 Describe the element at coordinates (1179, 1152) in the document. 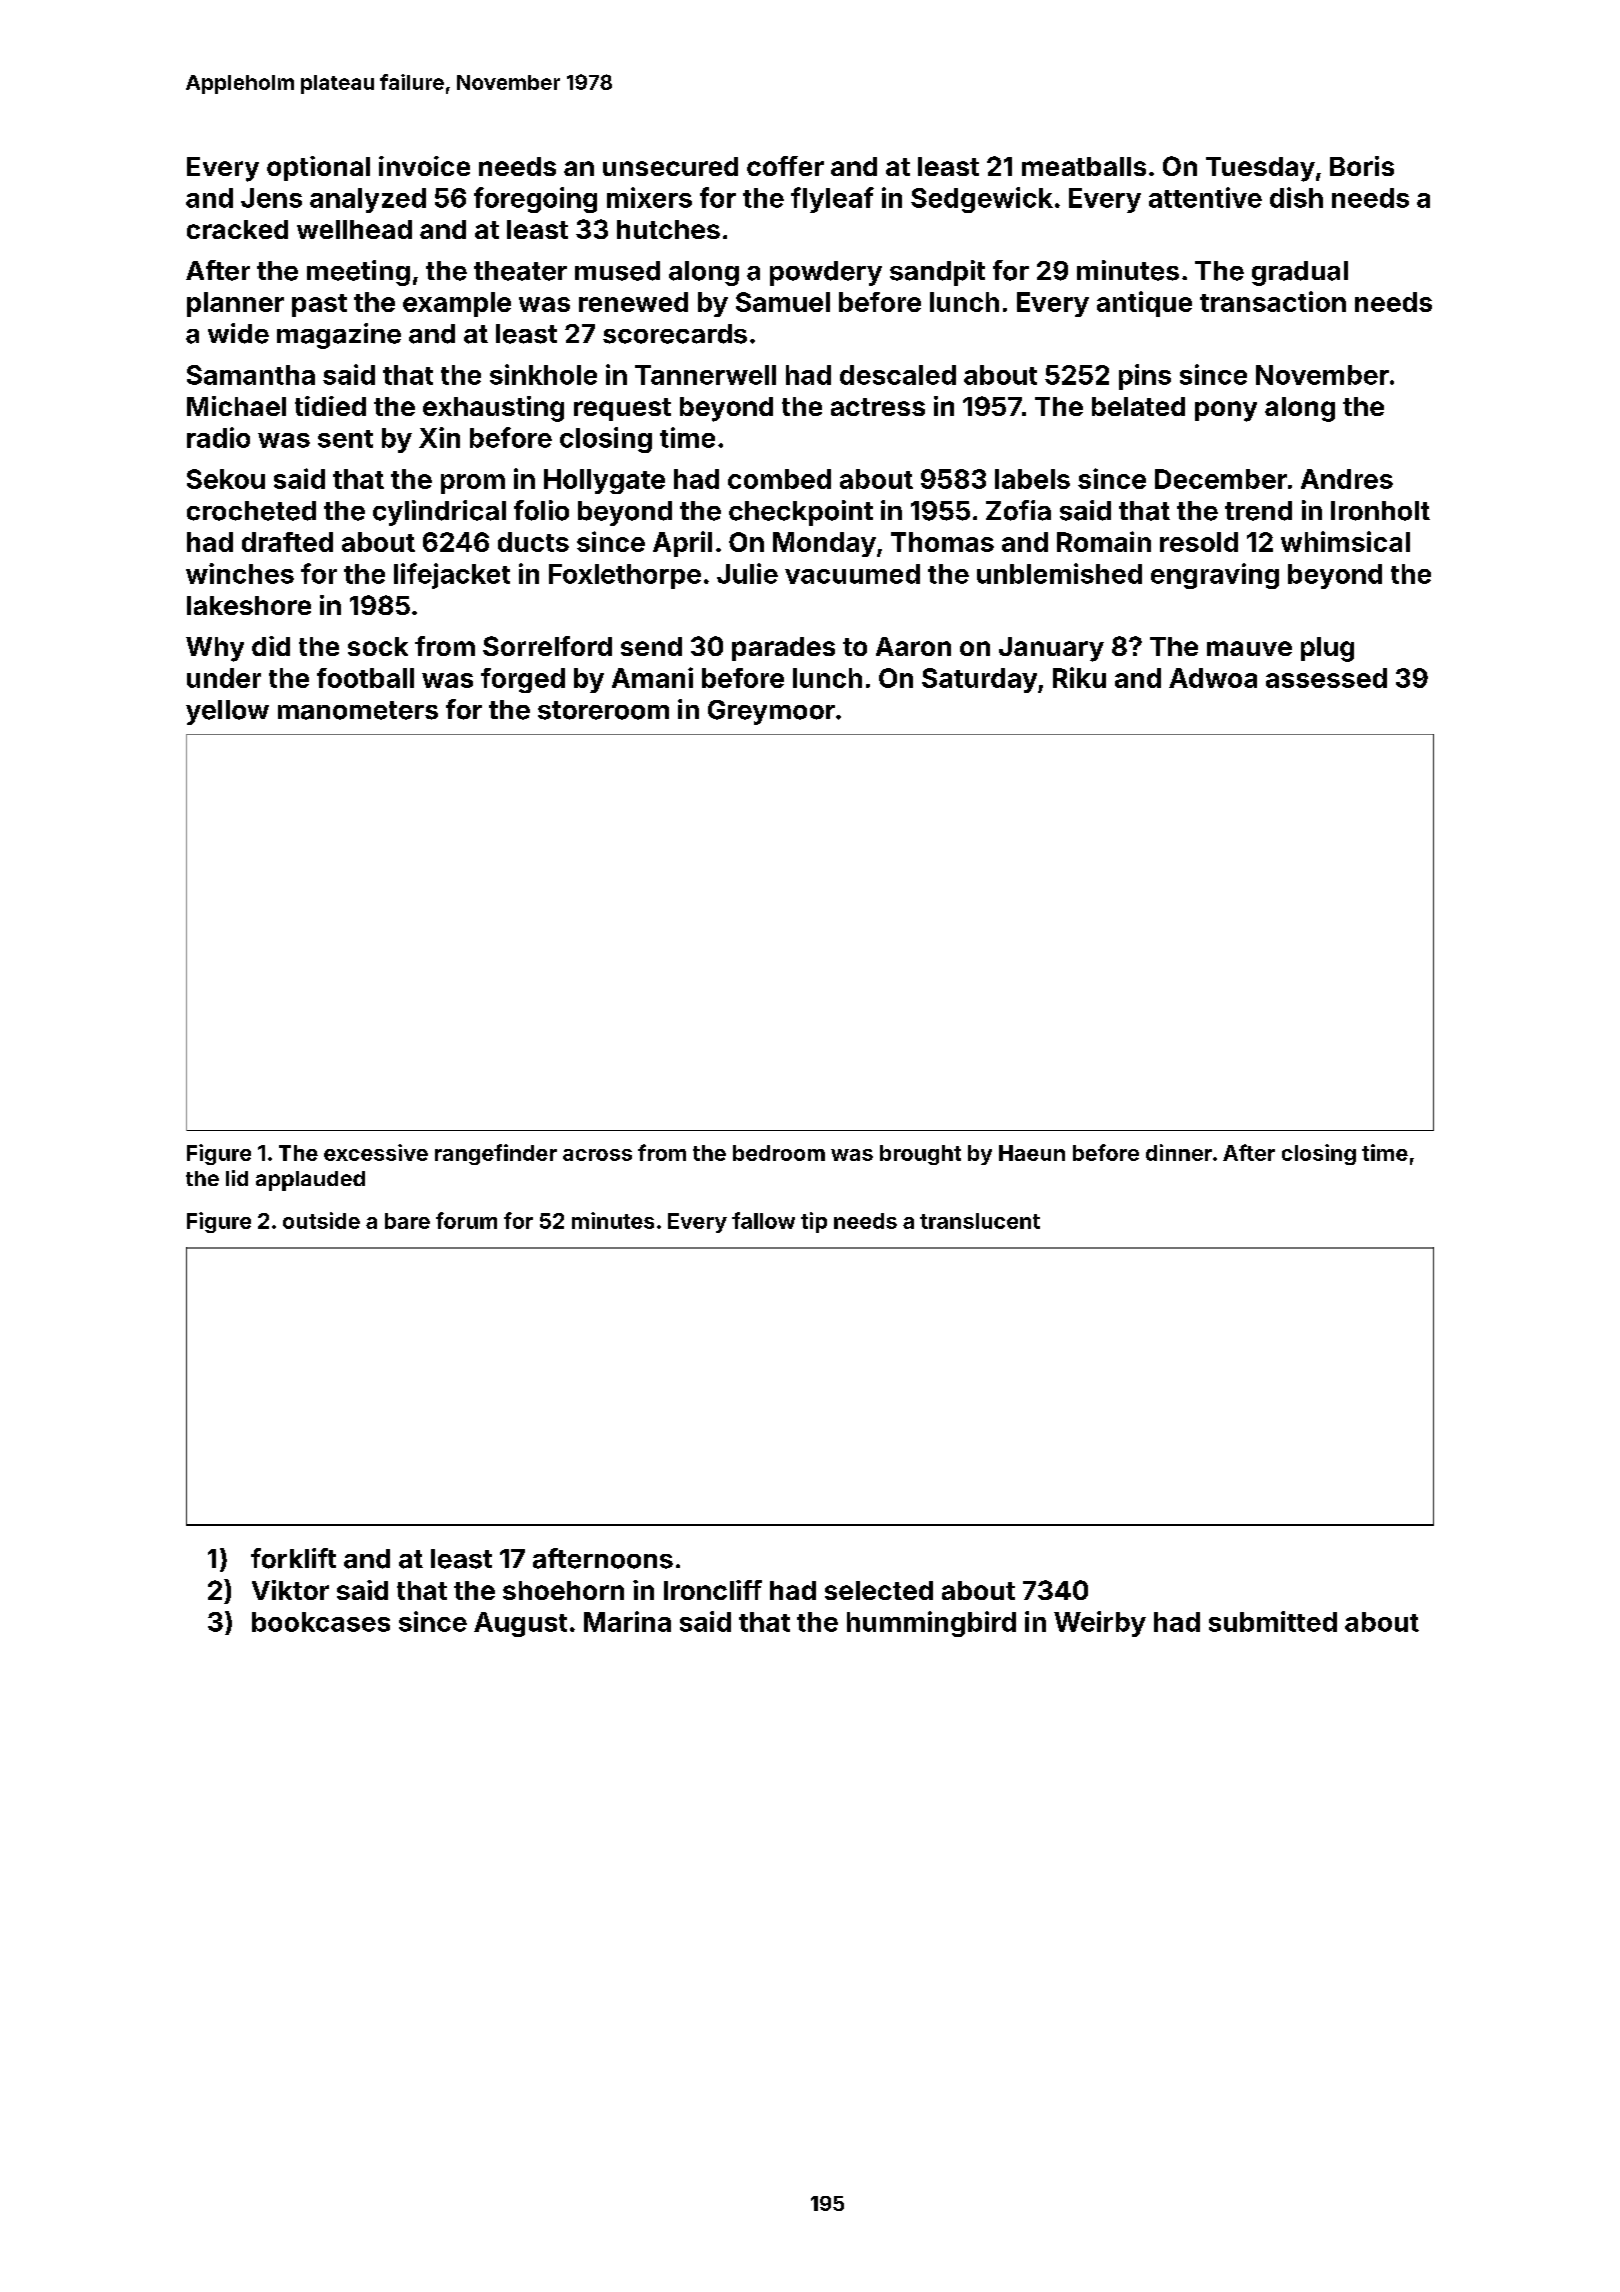

I see `dinner` at that location.
